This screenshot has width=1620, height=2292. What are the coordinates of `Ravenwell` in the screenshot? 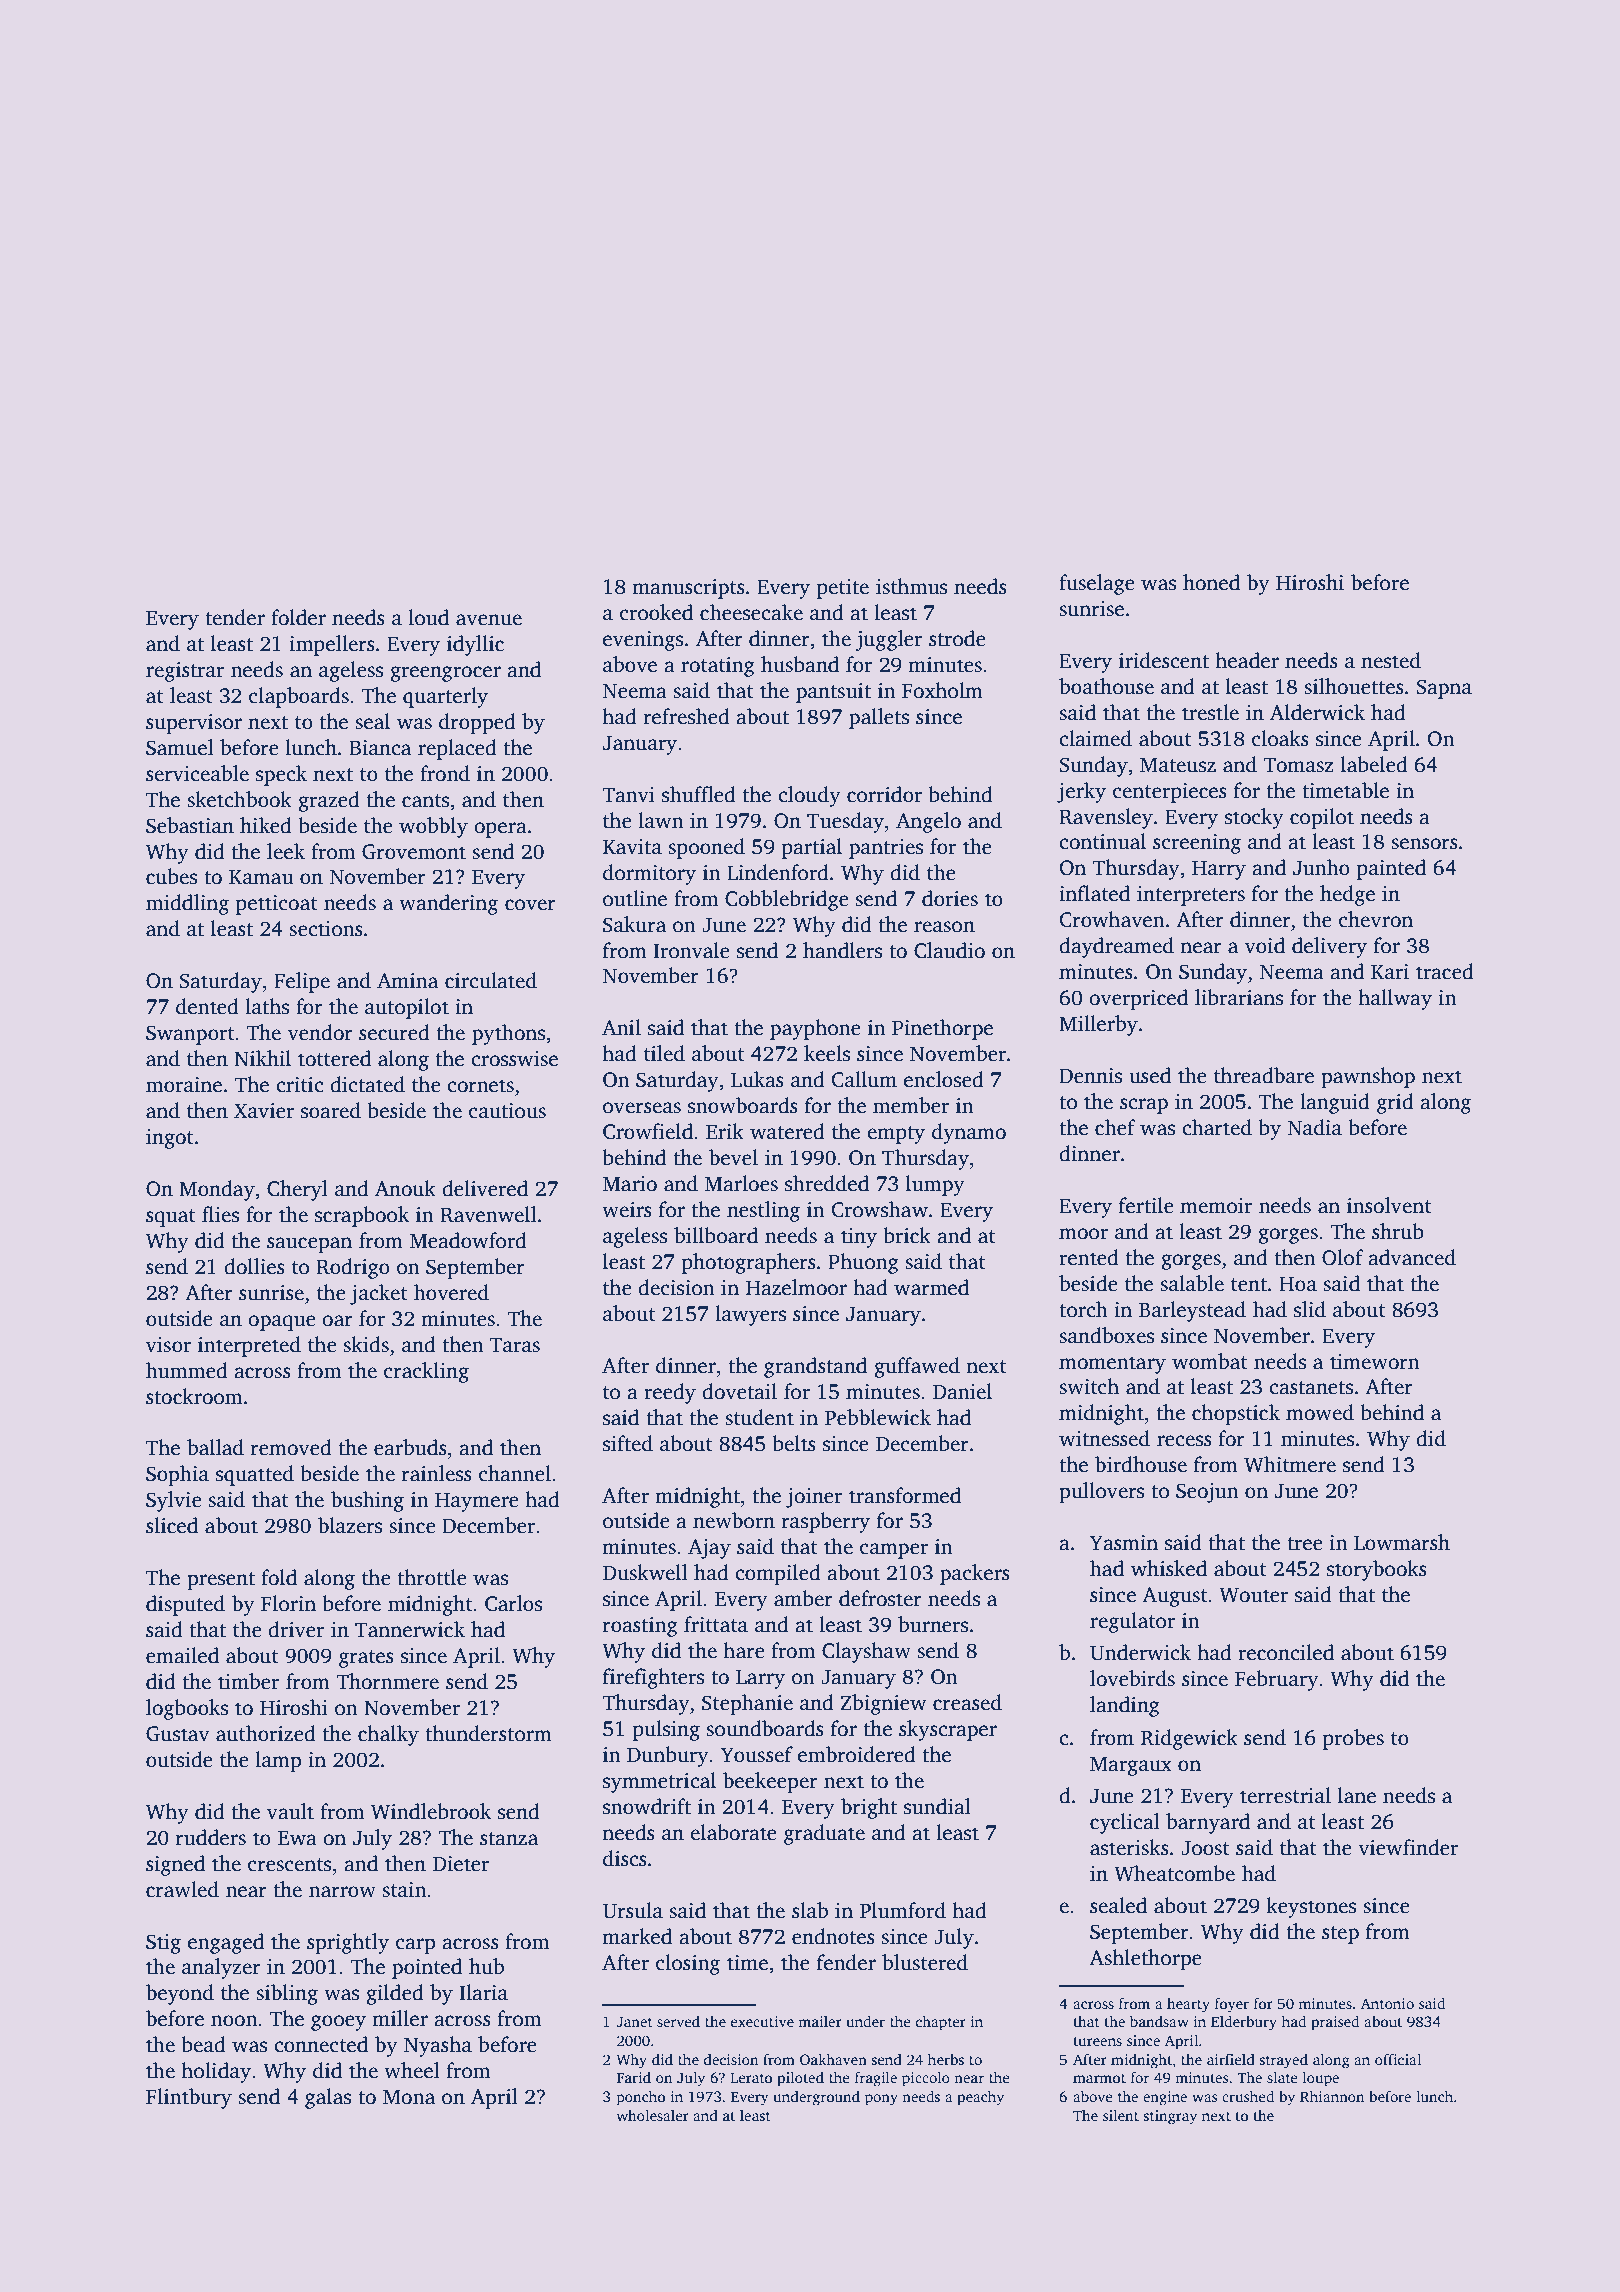 It's located at (488, 1214).
